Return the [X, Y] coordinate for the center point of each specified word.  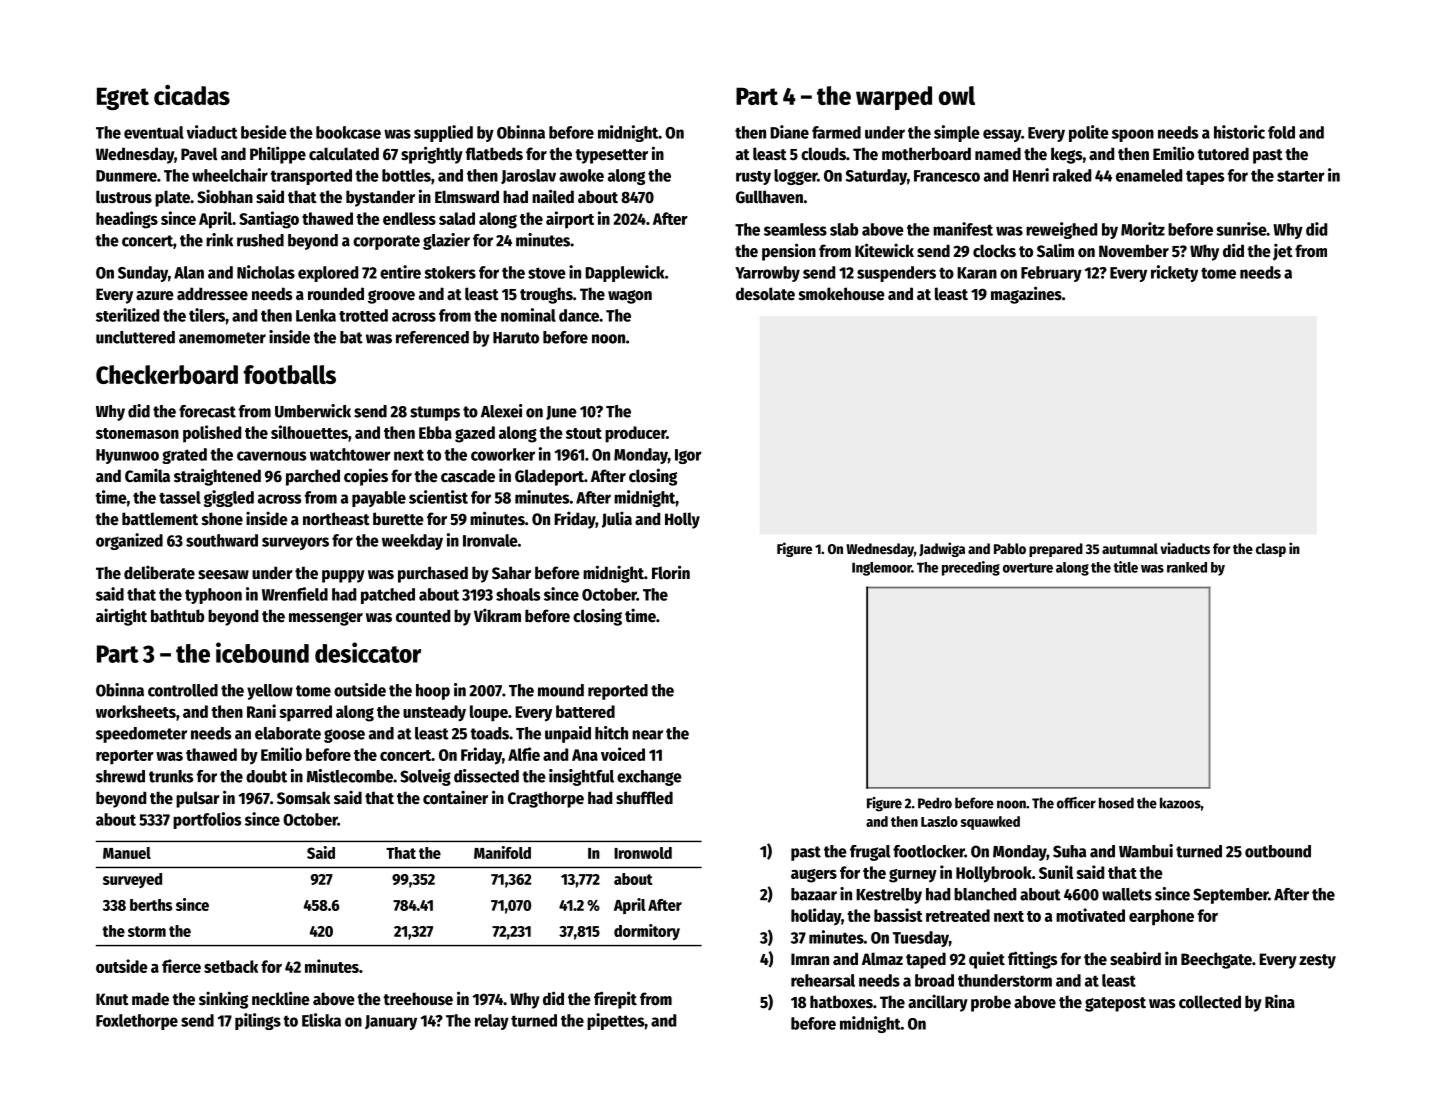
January [391, 1022]
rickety [1174, 273]
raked [1072, 175]
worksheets [136, 711]
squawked [990, 823]
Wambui [1146, 851]
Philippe [278, 155]
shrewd [120, 776]
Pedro [935, 803]
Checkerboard [167, 374]
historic [1239, 132]
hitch [611, 733]
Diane [789, 132]
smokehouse [842, 294]
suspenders [896, 274]
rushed [260, 240]
